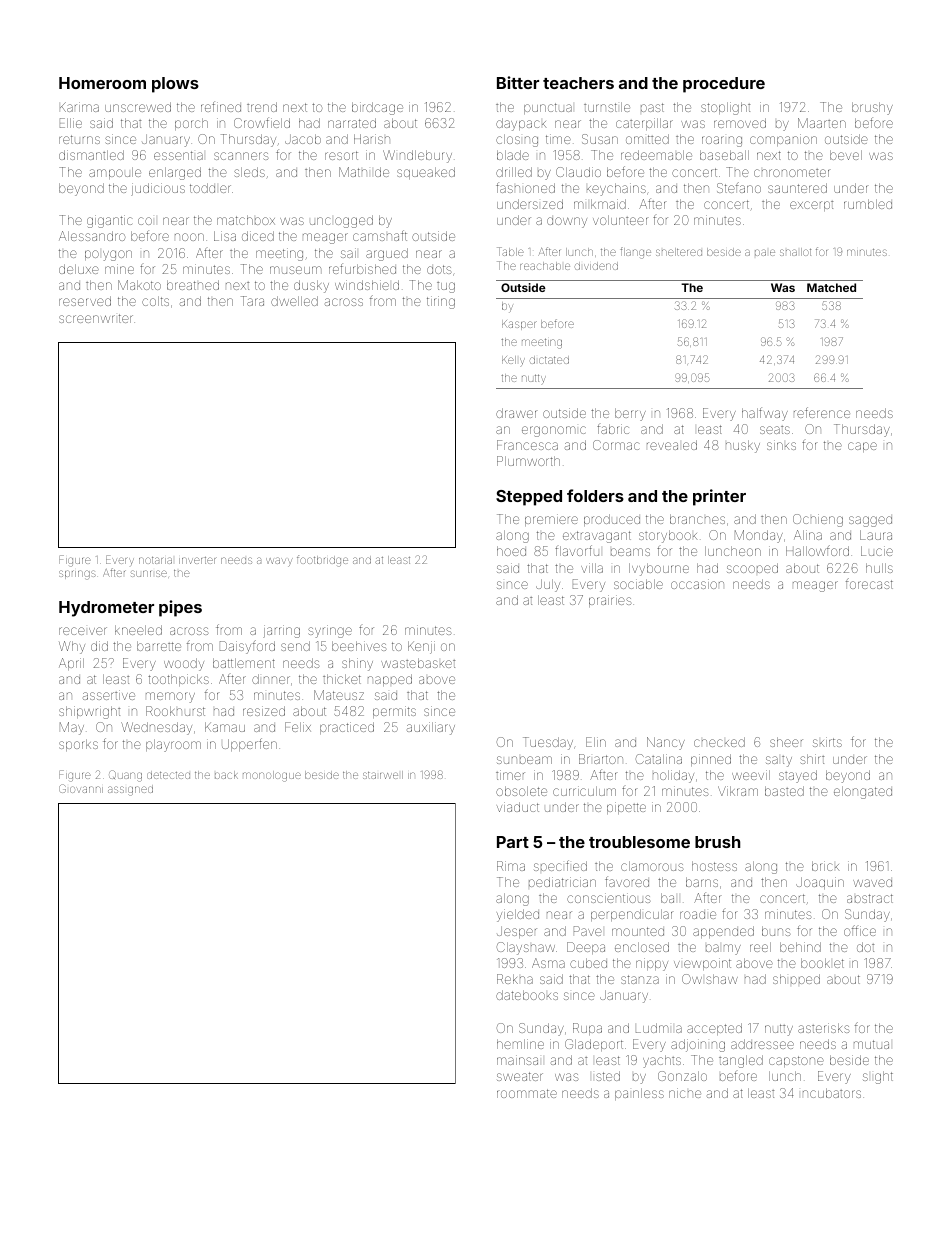  Describe the element at coordinates (383, 775) in the screenshot. I see `stairwell` at that location.
